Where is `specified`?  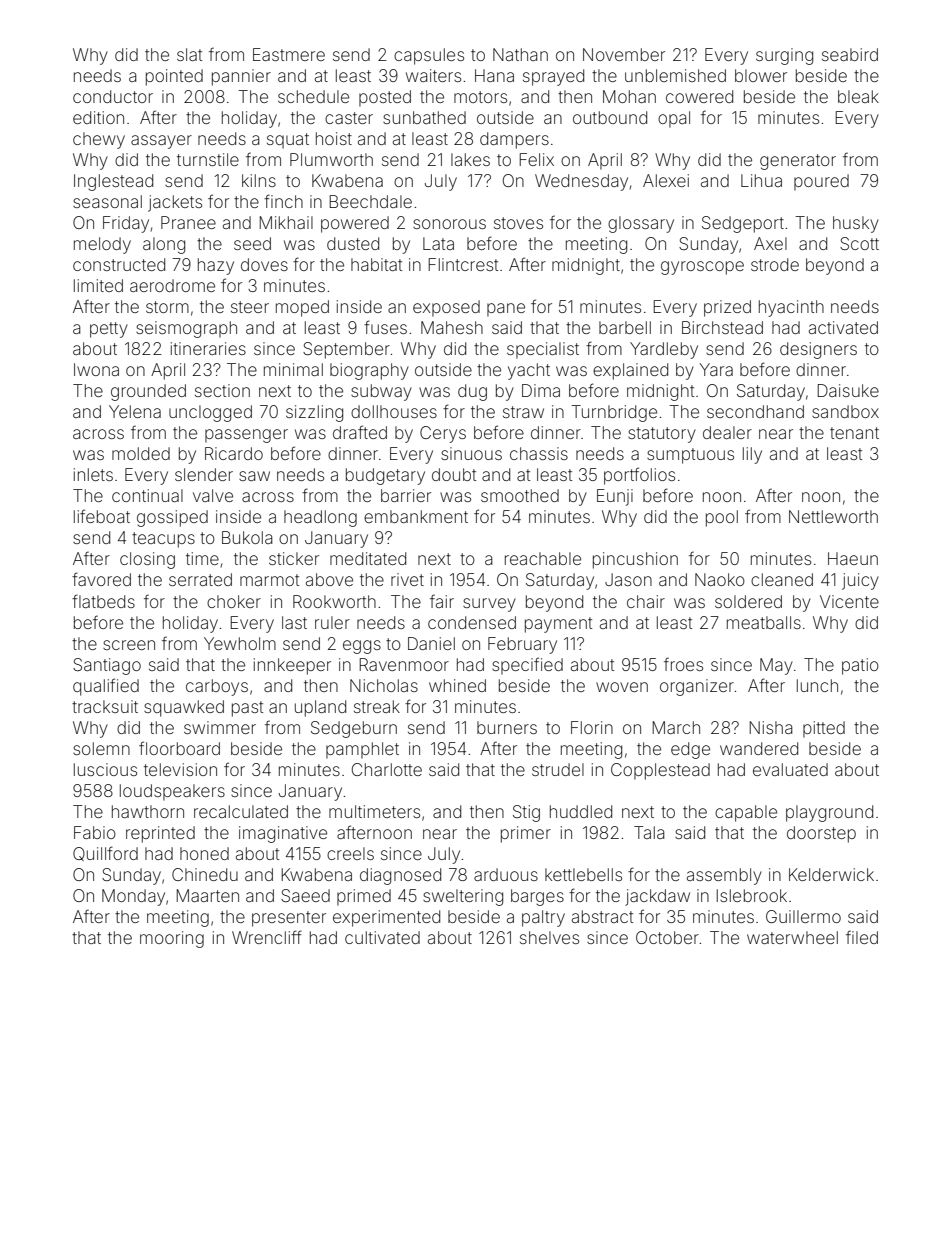 specified is located at coordinates (527, 666).
